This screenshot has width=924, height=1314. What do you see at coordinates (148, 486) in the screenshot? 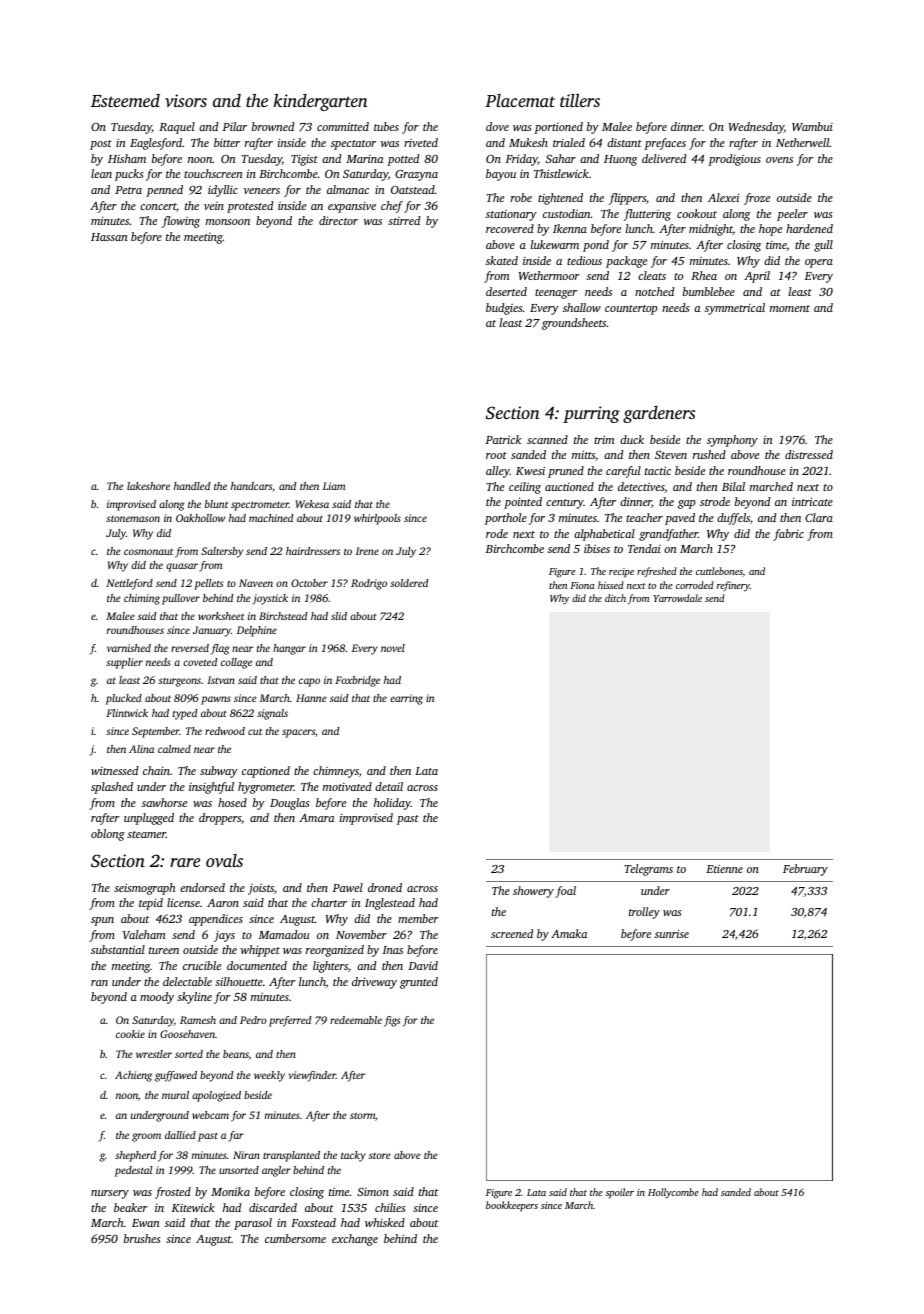
I see `lakeshore` at bounding box center [148, 486].
